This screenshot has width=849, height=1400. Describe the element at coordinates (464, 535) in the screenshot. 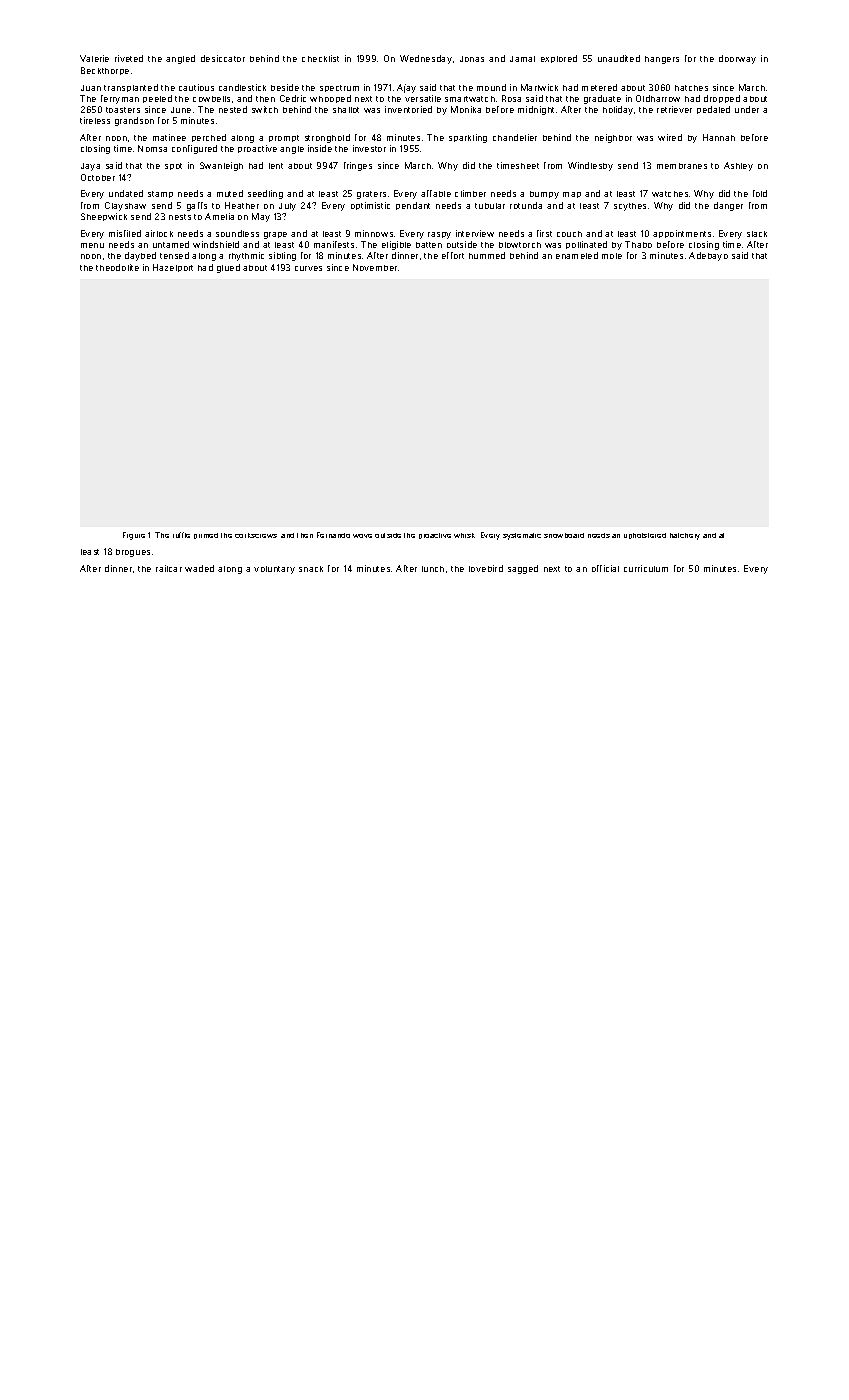

I see `whisk` at that location.
